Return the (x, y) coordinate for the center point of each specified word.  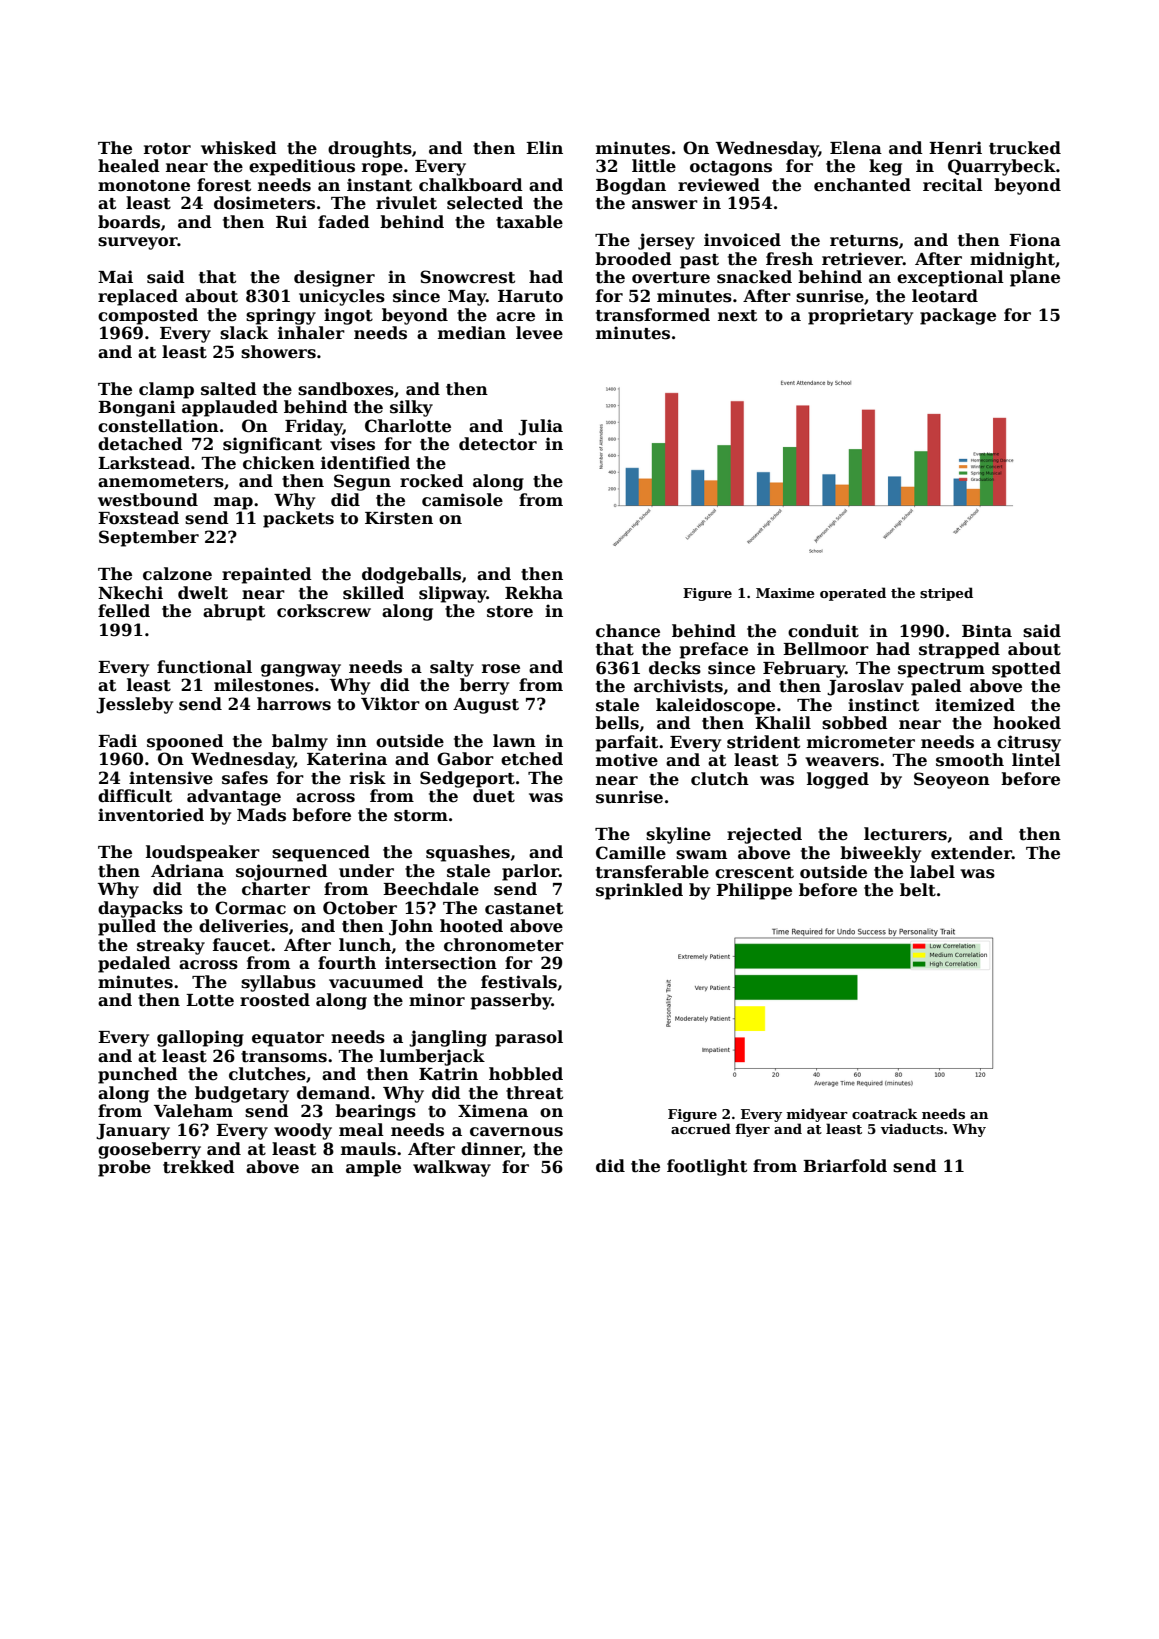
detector (498, 444)
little (654, 166)
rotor (167, 149)
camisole (462, 500)
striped (946, 594)
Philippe (754, 891)
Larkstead (144, 463)
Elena (856, 148)
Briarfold (845, 1166)
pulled (127, 927)
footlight (707, 1167)
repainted (267, 575)
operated (853, 594)
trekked (199, 1167)
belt (918, 890)
